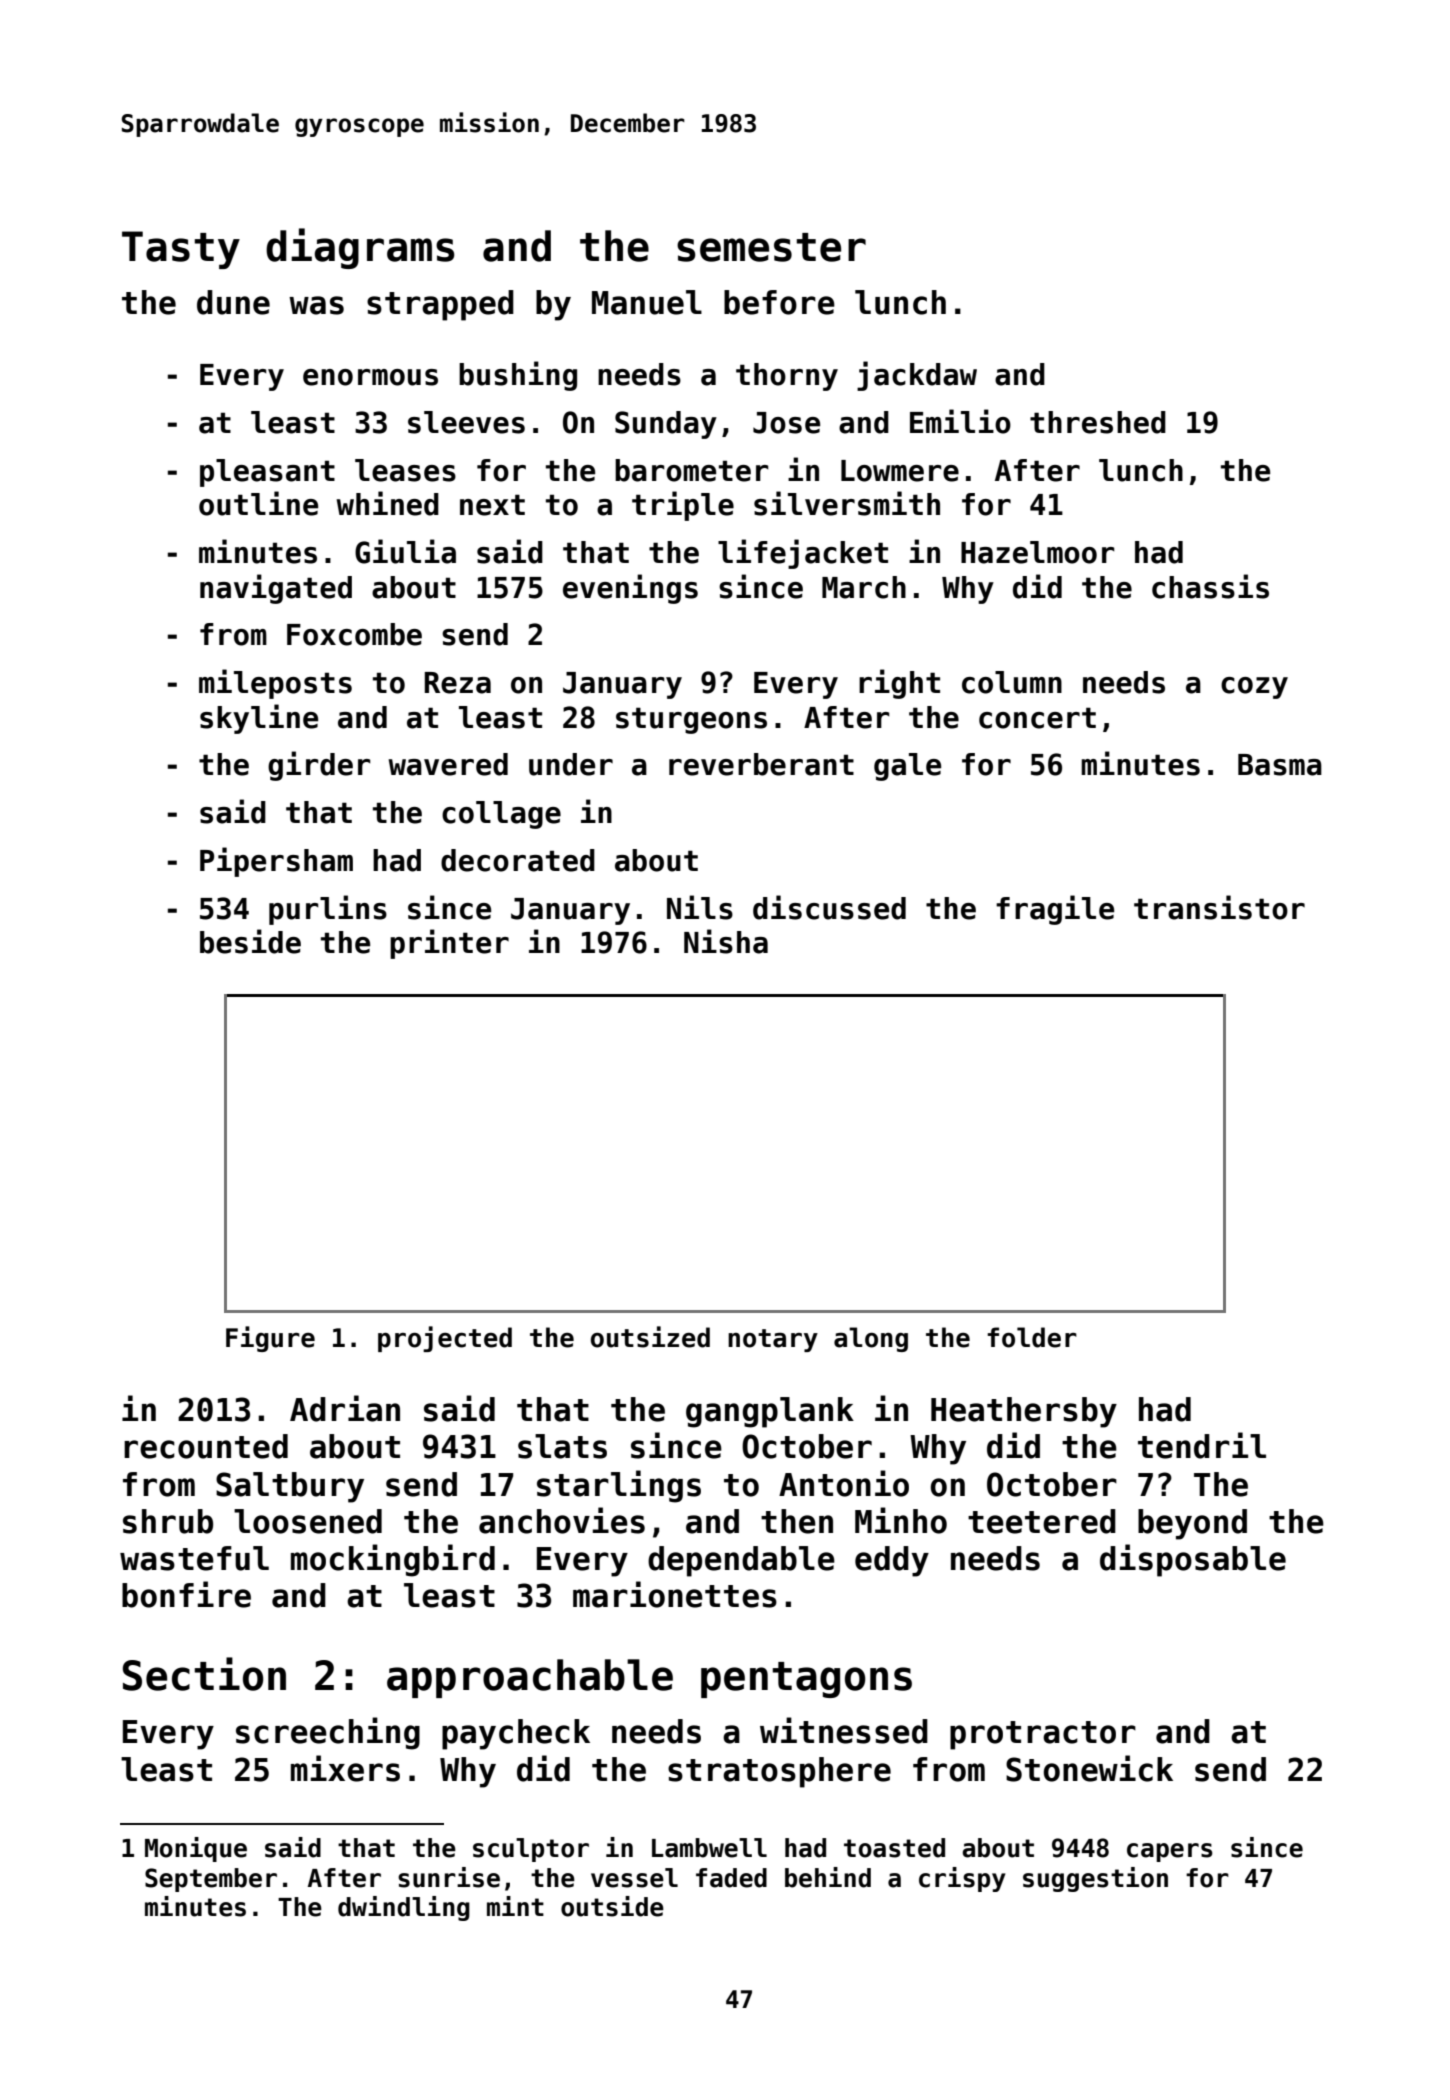 This image has height=2100, width=1450. What do you see at coordinates (360, 248) in the image?
I see `diagrams` at bounding box center [360, 248].
